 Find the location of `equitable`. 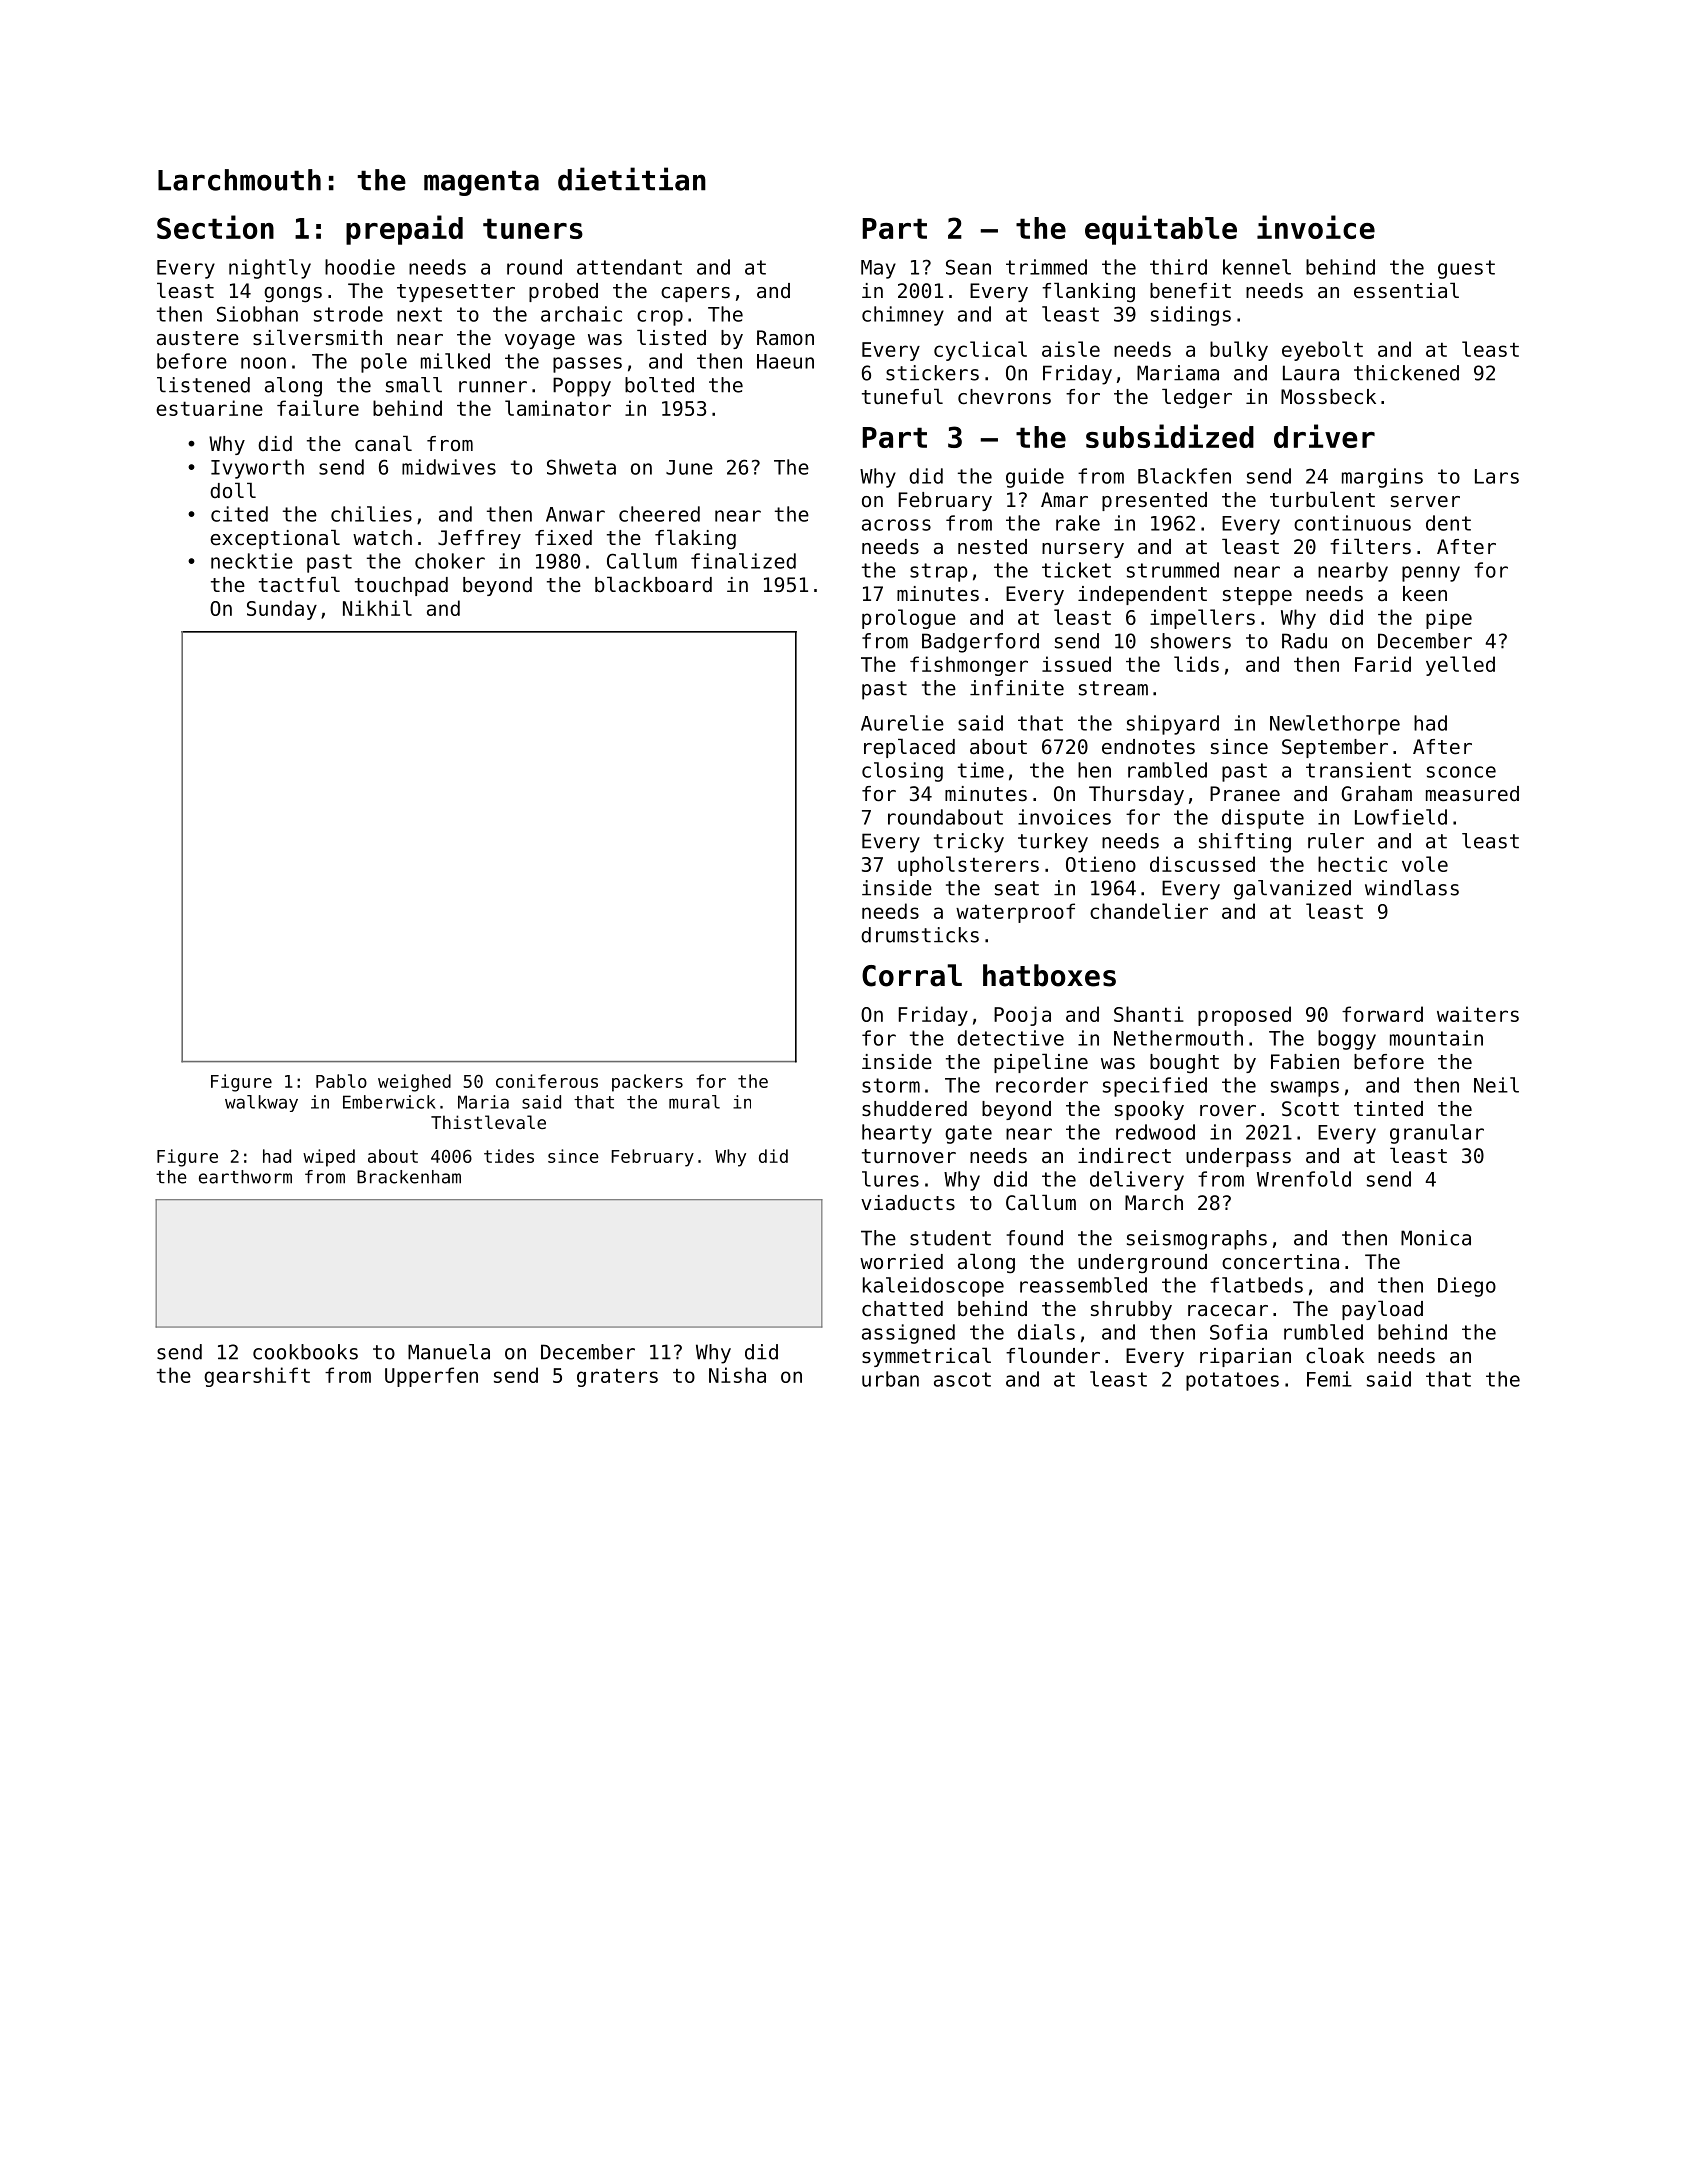

equitable is located at coordinates (1161, 230).
